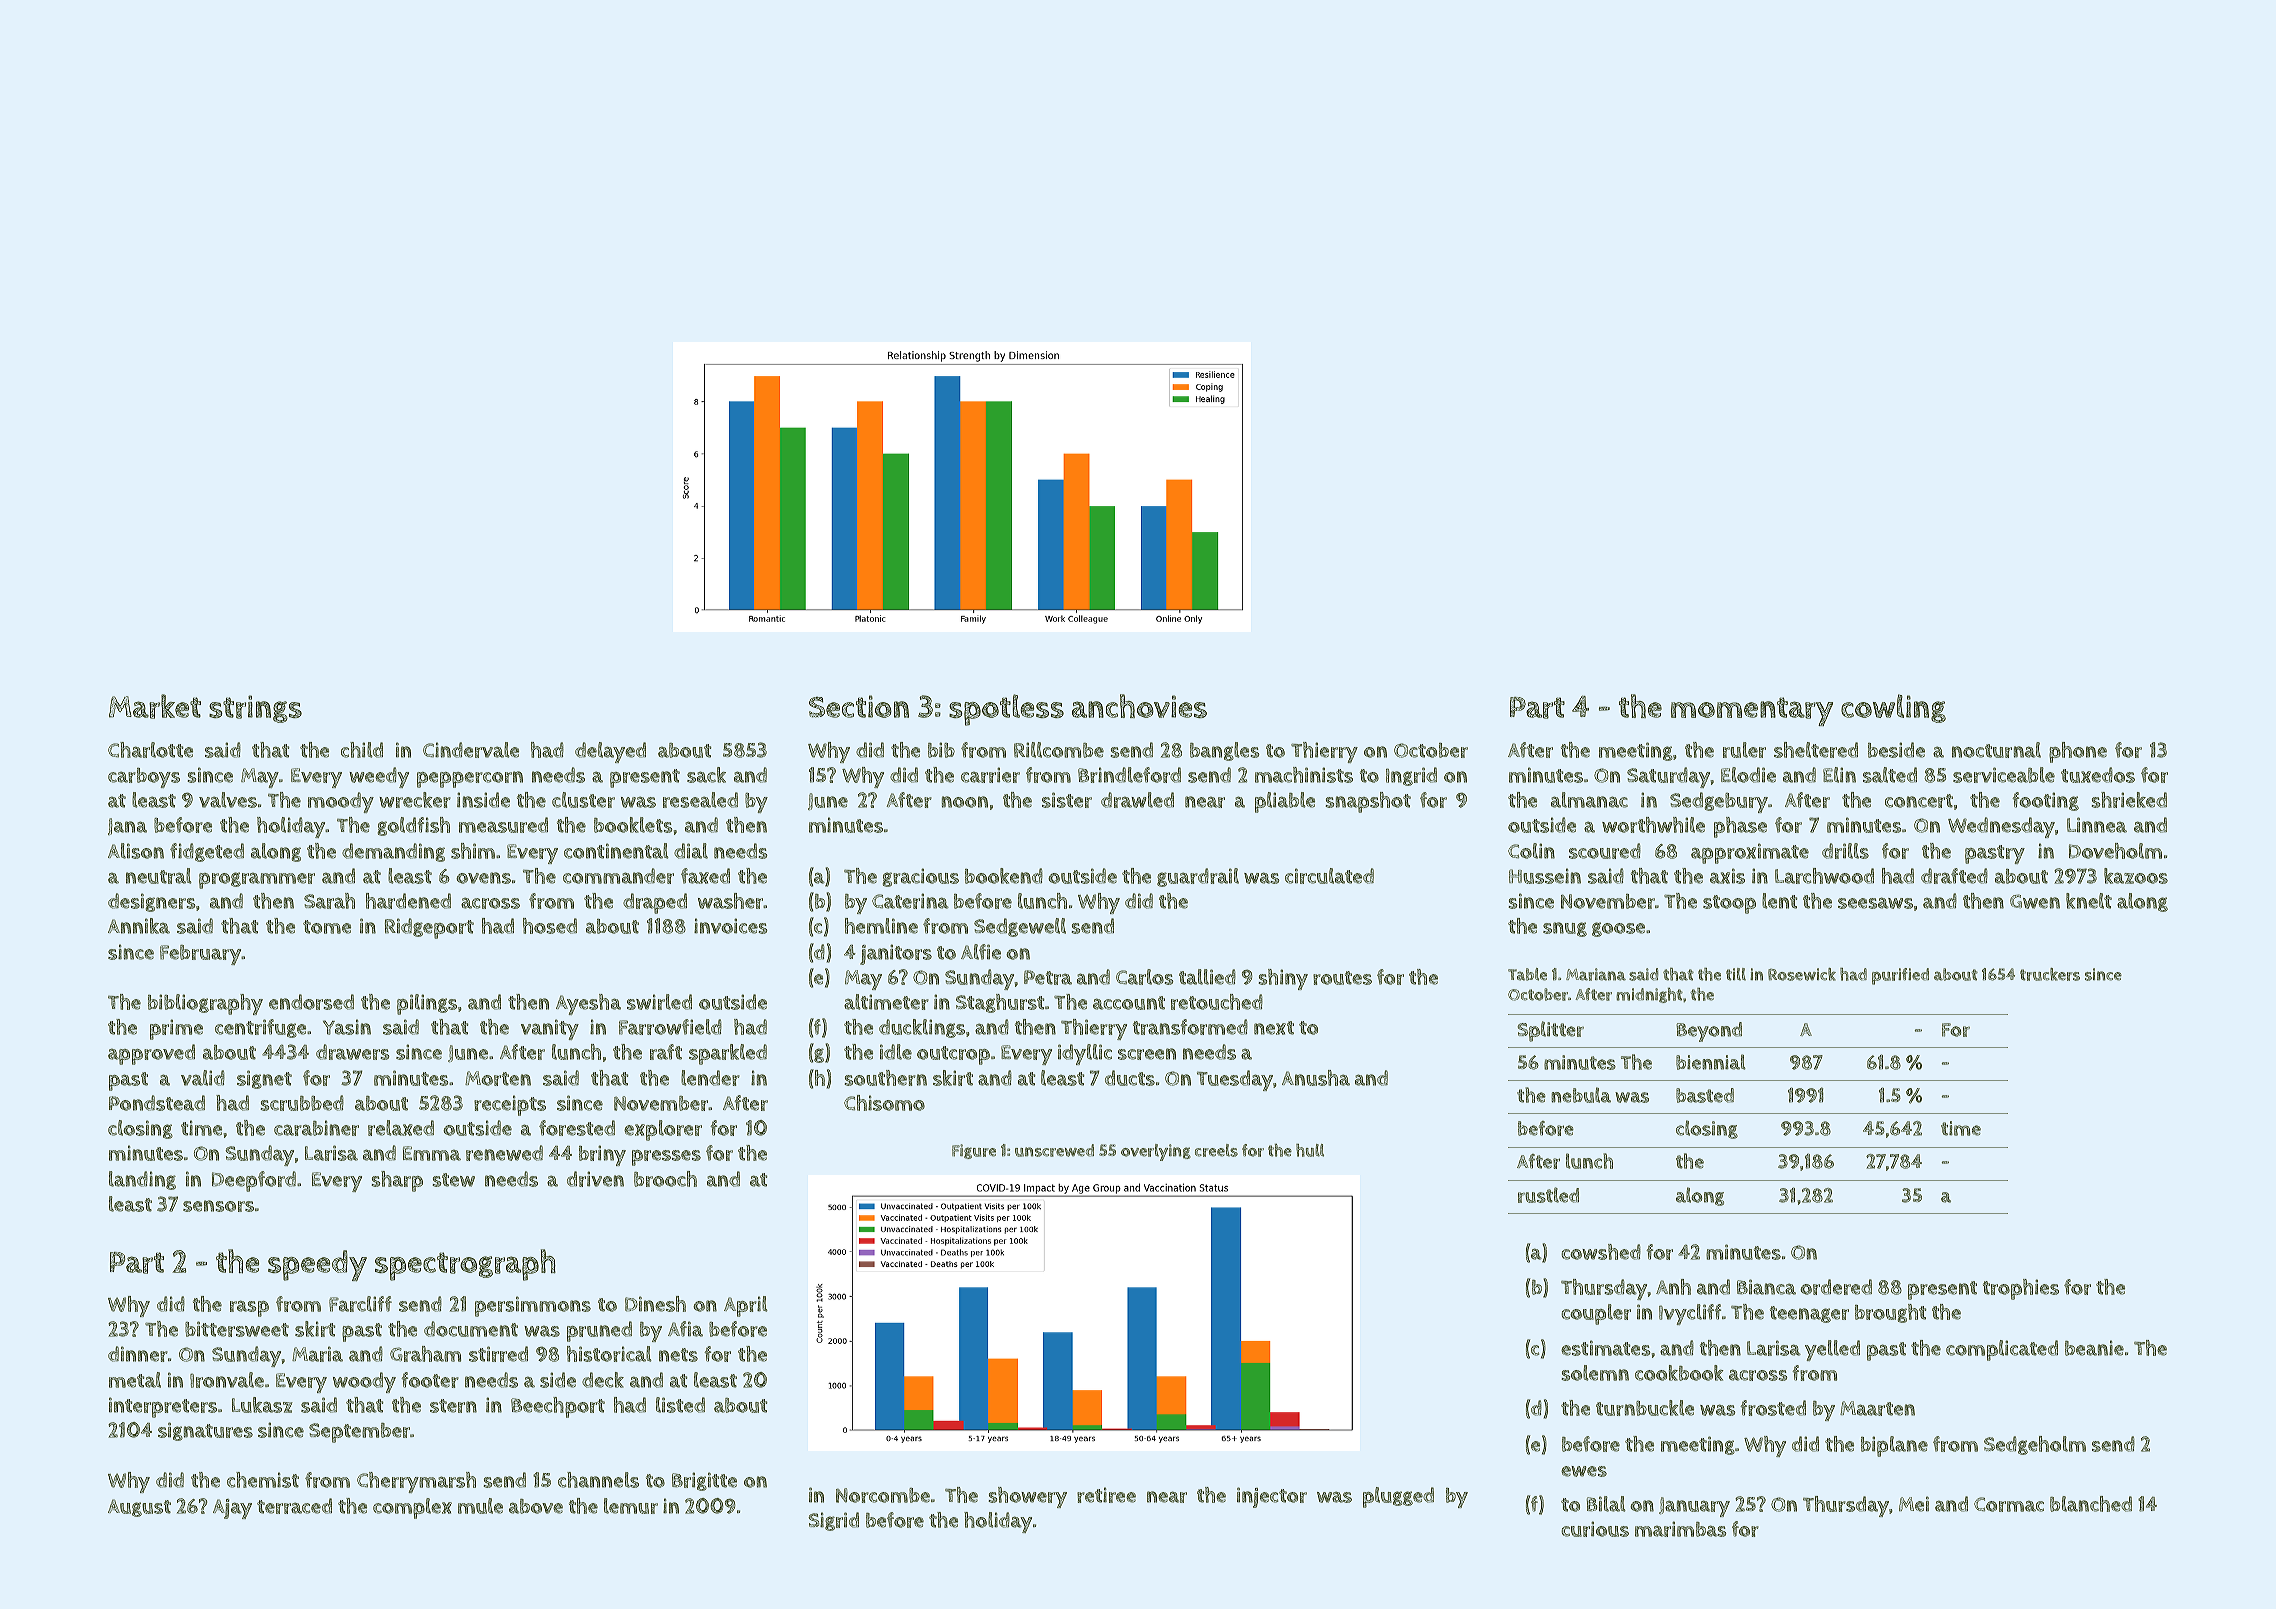  What do you see at coordinates (1106, 1495) in the document?
I see `retiree` at bounding box center [1106, 1495].
